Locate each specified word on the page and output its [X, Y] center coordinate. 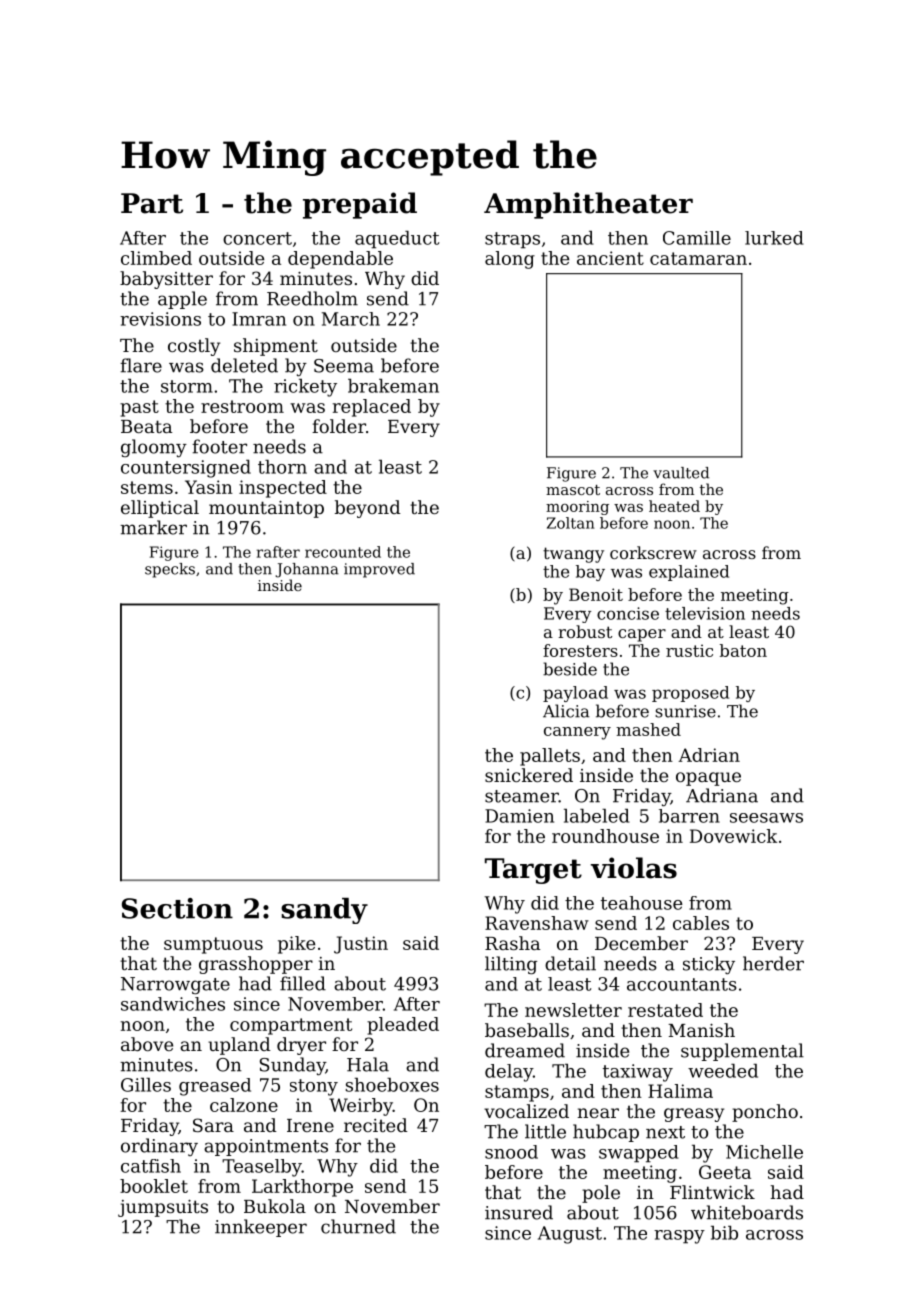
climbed [156, 258]
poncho [765, 1113]
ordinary [159, 1147]
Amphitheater [588, 205]
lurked [774, 238]
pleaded [403, 1026]
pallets [550, 757]
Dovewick [733, 836]
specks [170, 570]
